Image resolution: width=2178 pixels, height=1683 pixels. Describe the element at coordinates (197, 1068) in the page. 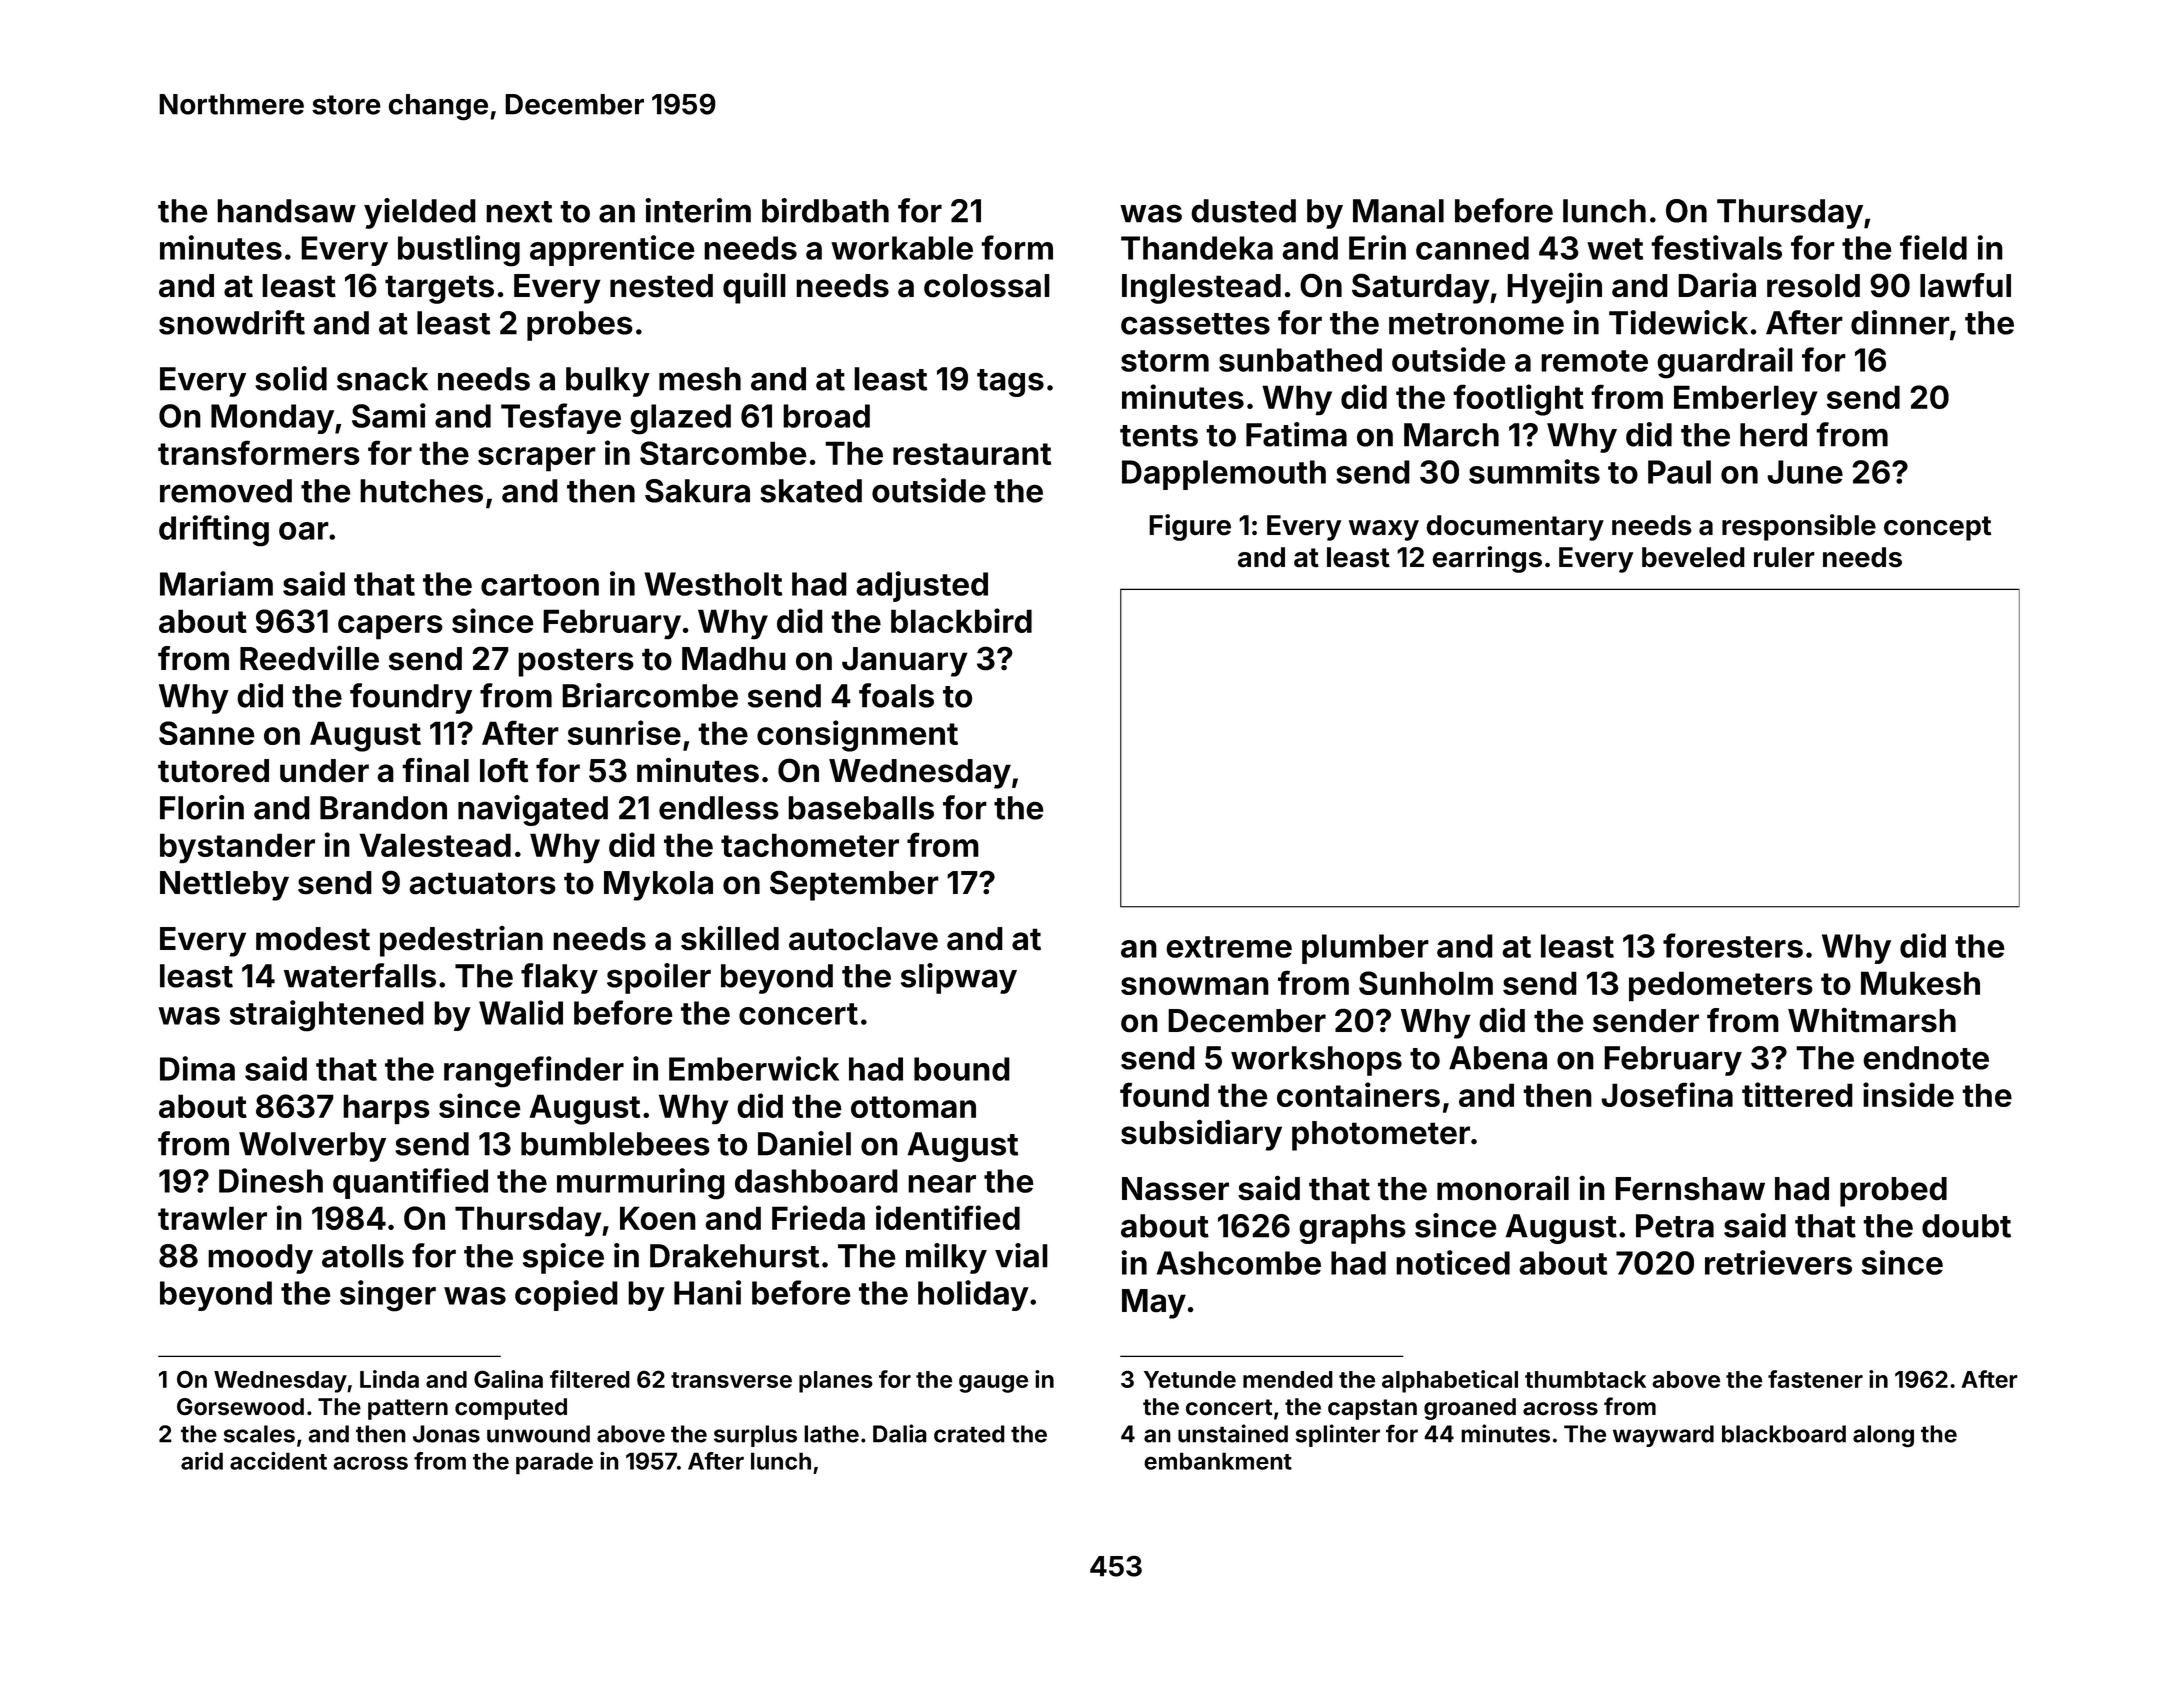

I see `Dima` at that location.
